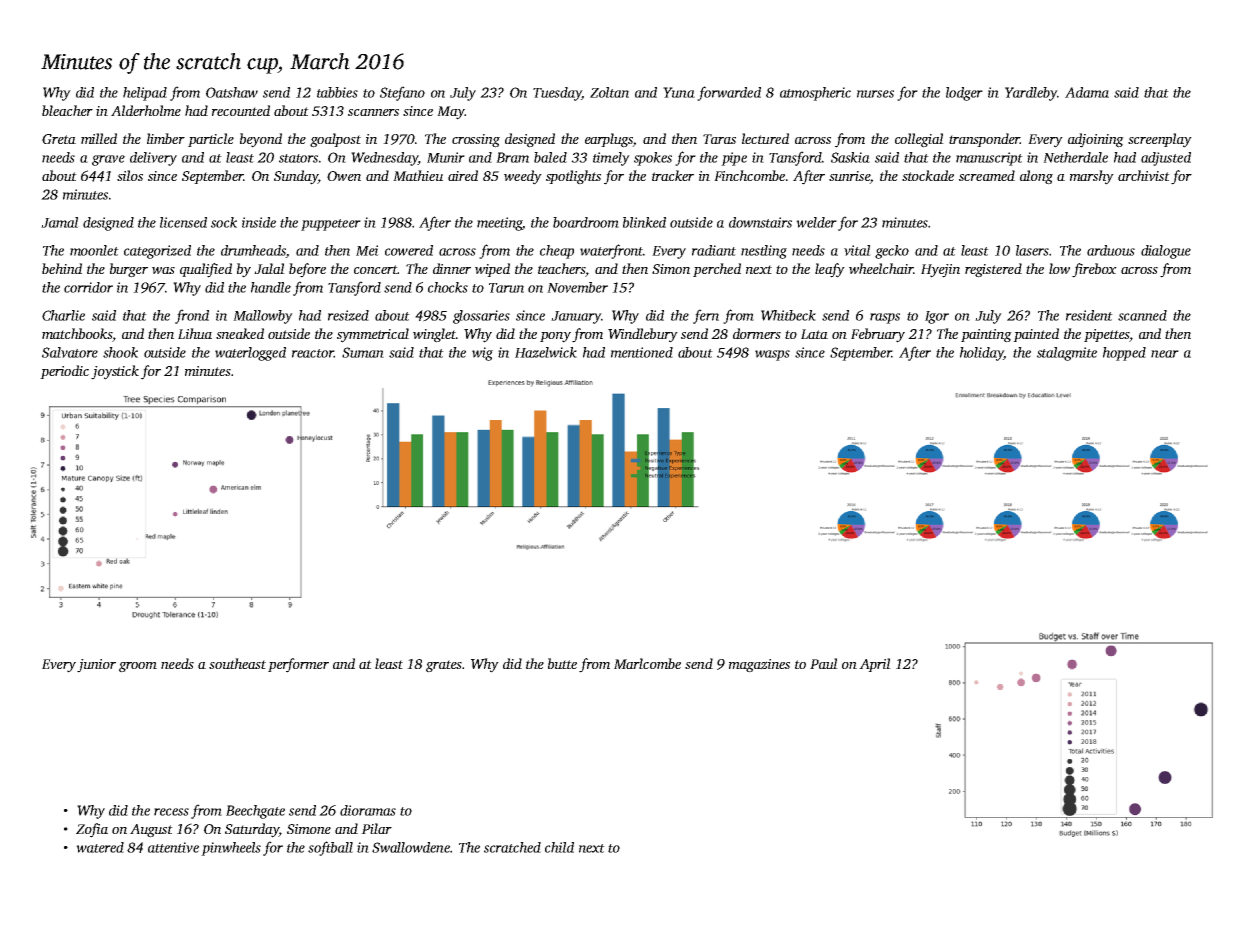  Describe the element at coordinates (824, 663) in the page. I see `Paul` at that location.
